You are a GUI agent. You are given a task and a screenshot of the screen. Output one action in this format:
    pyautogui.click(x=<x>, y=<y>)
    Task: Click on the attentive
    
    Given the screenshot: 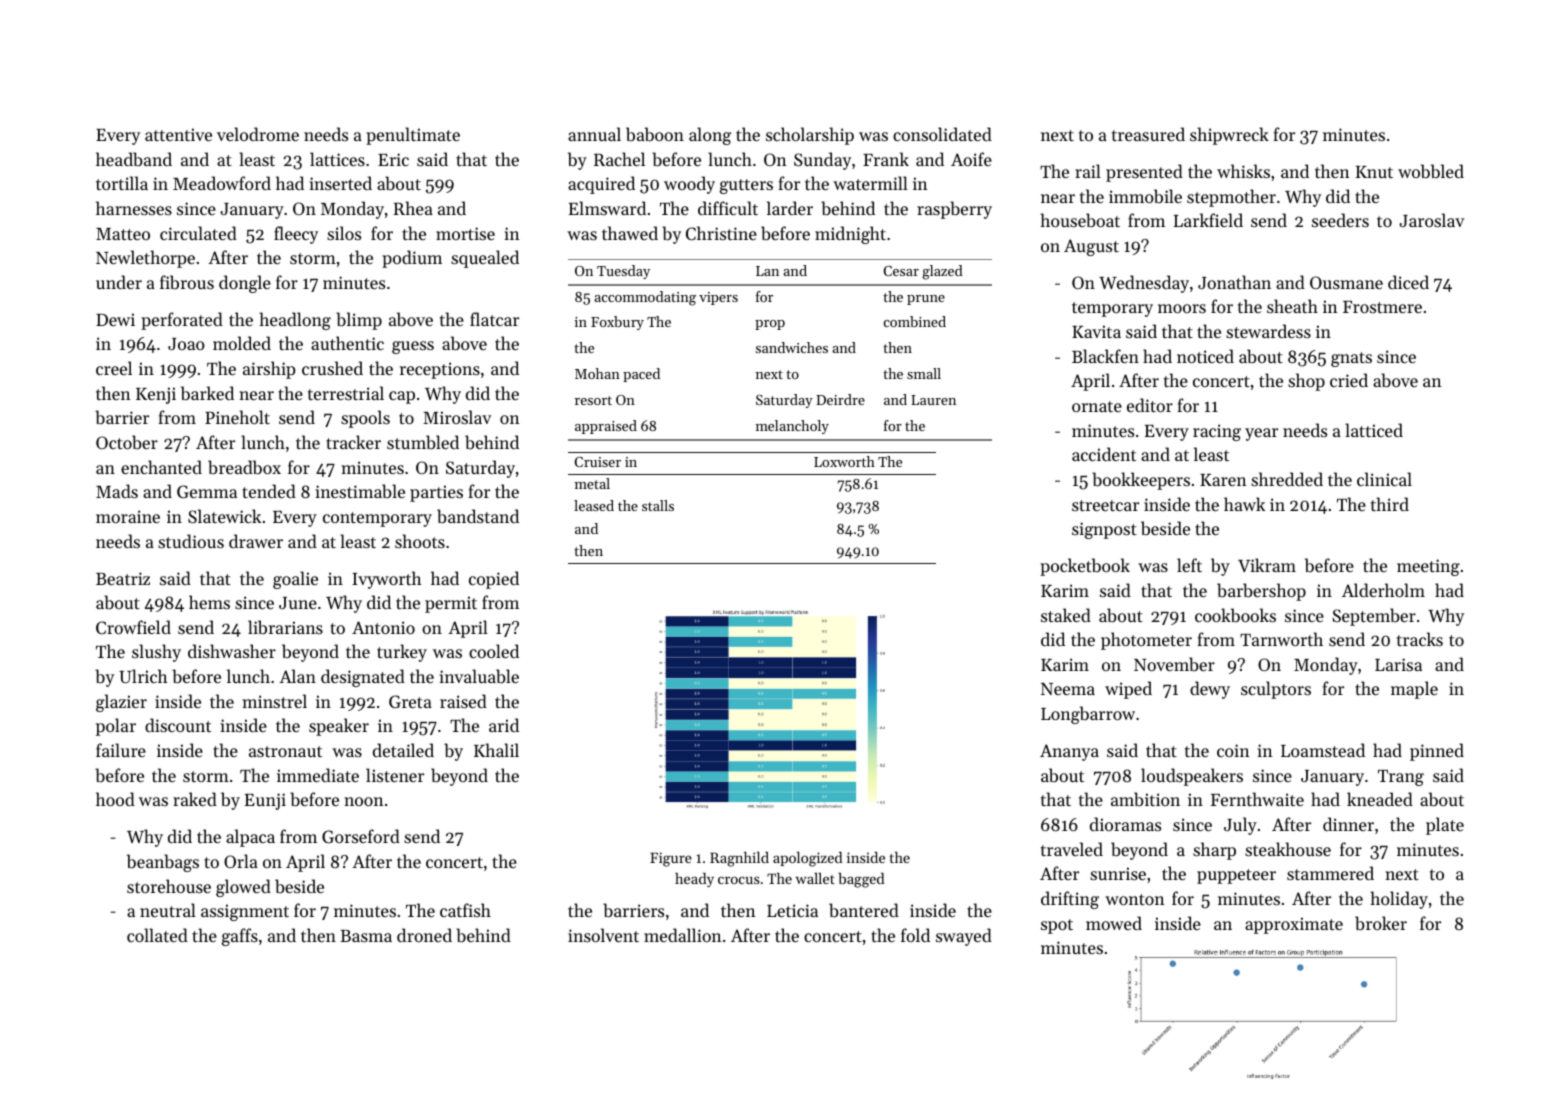 What is the action you would take?
    pyautogui.click(x=178, y=134)
